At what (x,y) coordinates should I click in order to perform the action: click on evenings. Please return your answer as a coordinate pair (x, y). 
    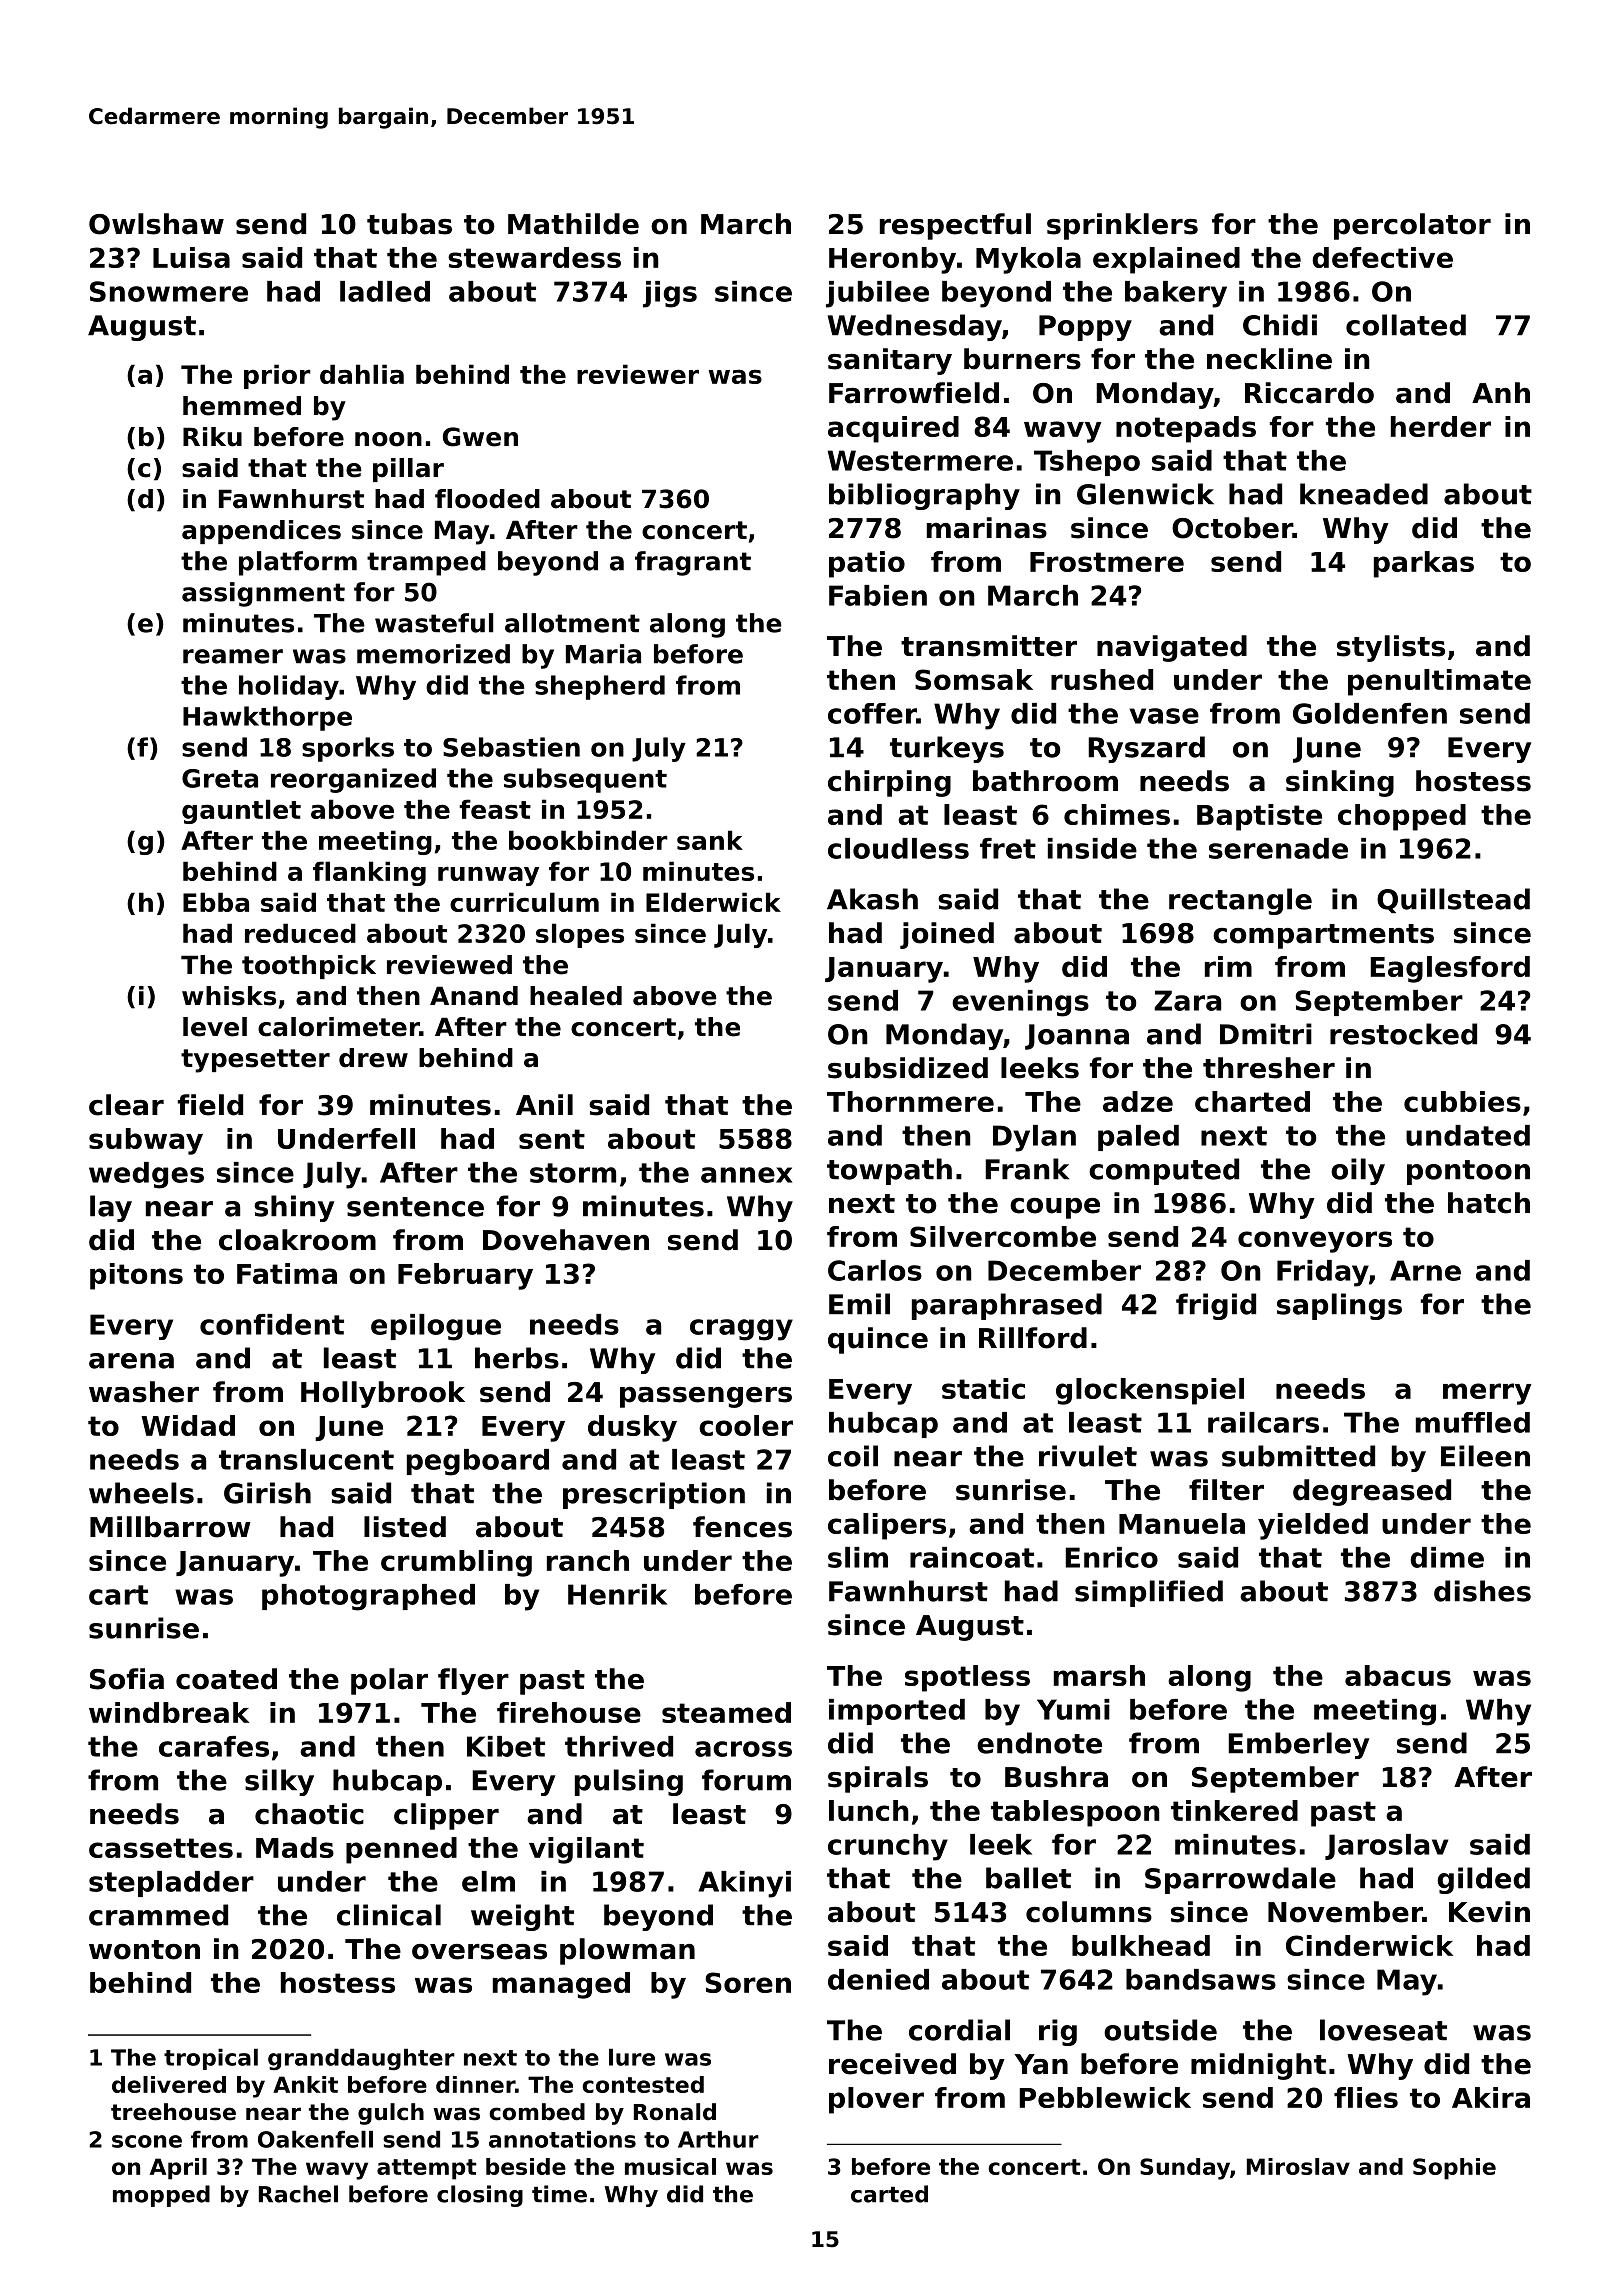
    Looking at the image, I should click on (1020, 1003).
